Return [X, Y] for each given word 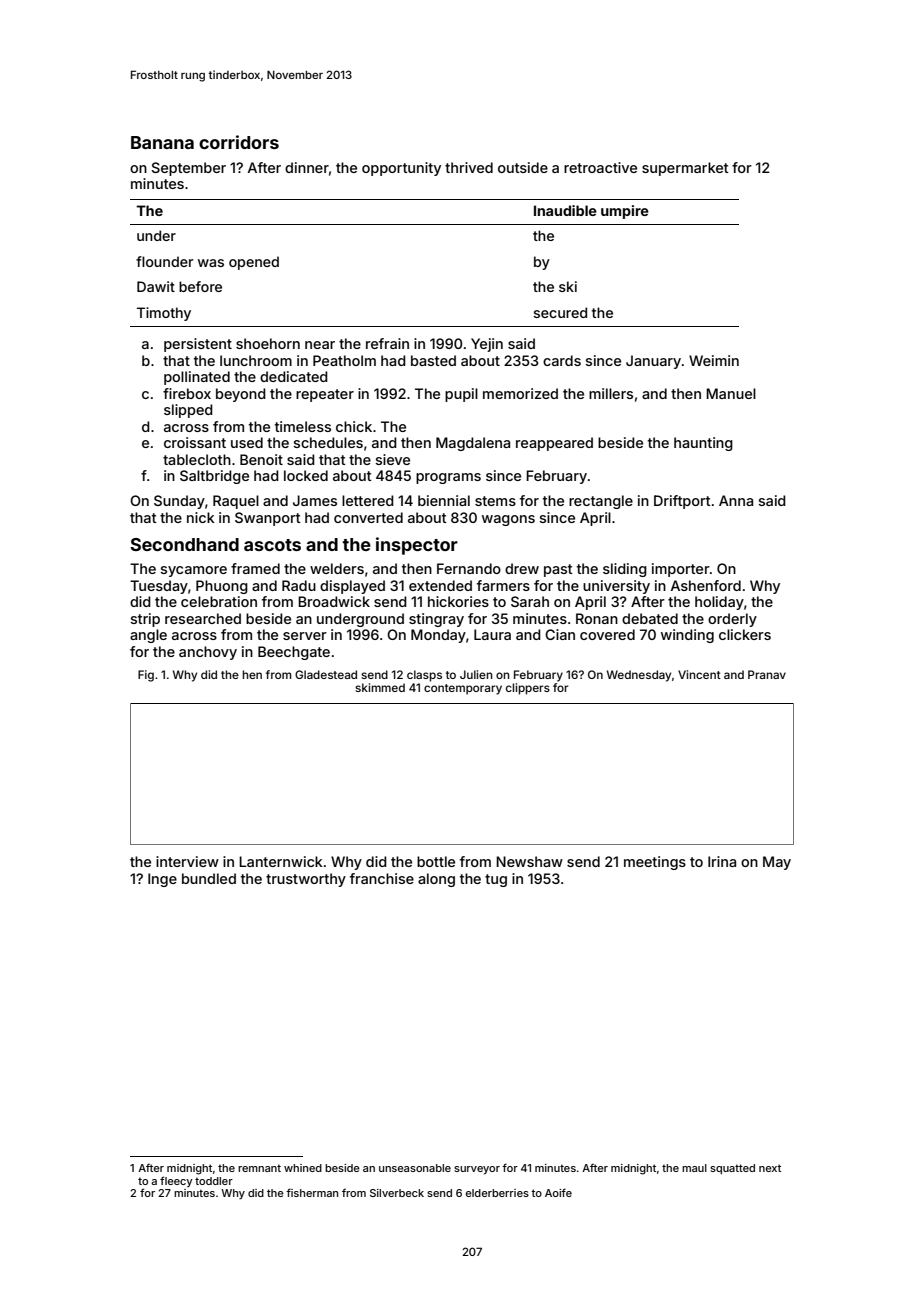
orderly [732, 620]
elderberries [497, 1193]
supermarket [685, 169]
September [188, 169]
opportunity [401, 169]
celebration [219, 601]
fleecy [176, 1181]
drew [522, 568]
